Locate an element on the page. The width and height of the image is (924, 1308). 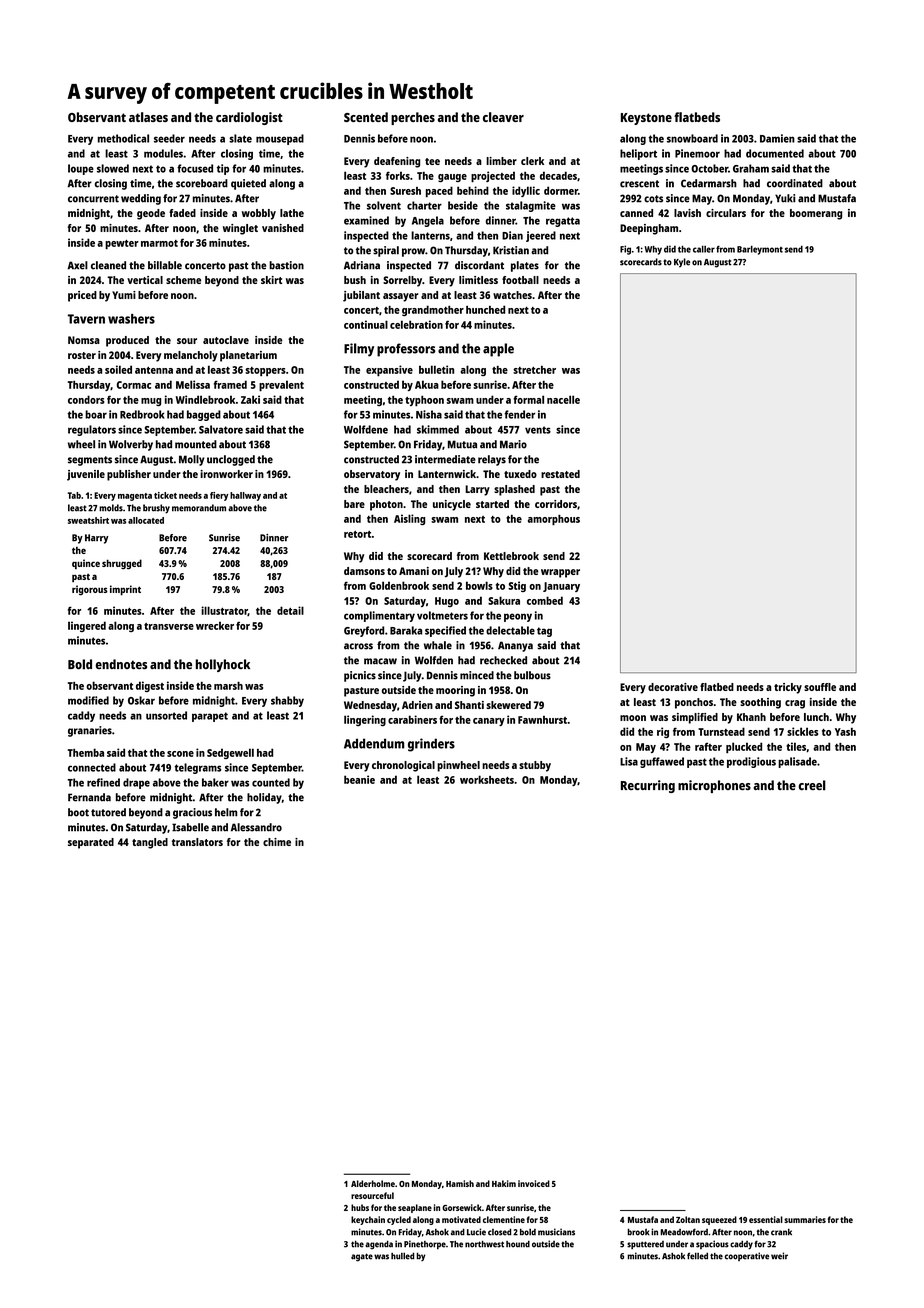
January is located at coordinates (561, 587).
